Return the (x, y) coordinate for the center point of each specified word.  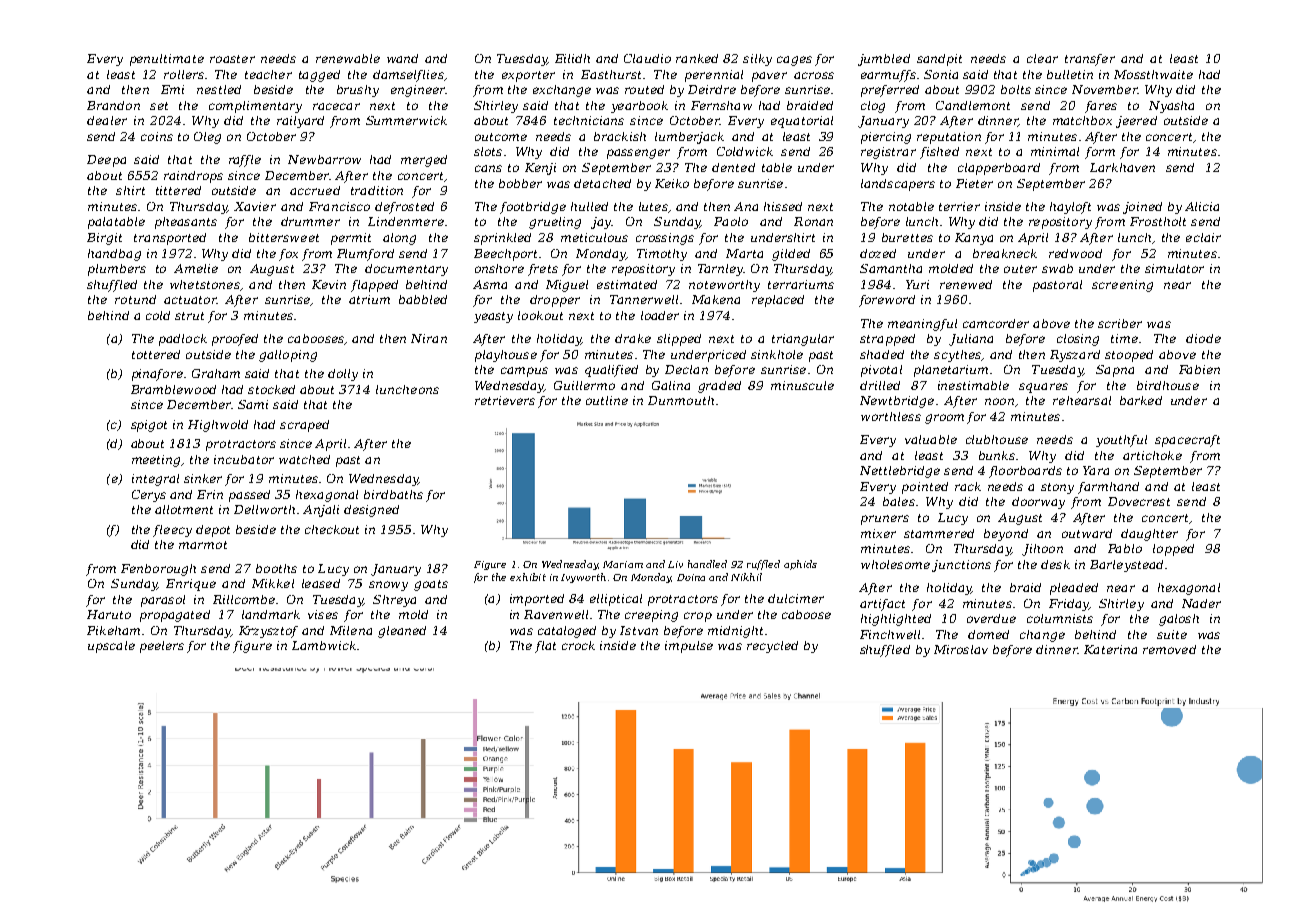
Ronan (813, 221)
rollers (184, 74)
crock (578, 645)
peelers (162, 647)
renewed (966, 284)
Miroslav (961, 649)
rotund (135, 299)
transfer (1090, 60)
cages (794, 61)
